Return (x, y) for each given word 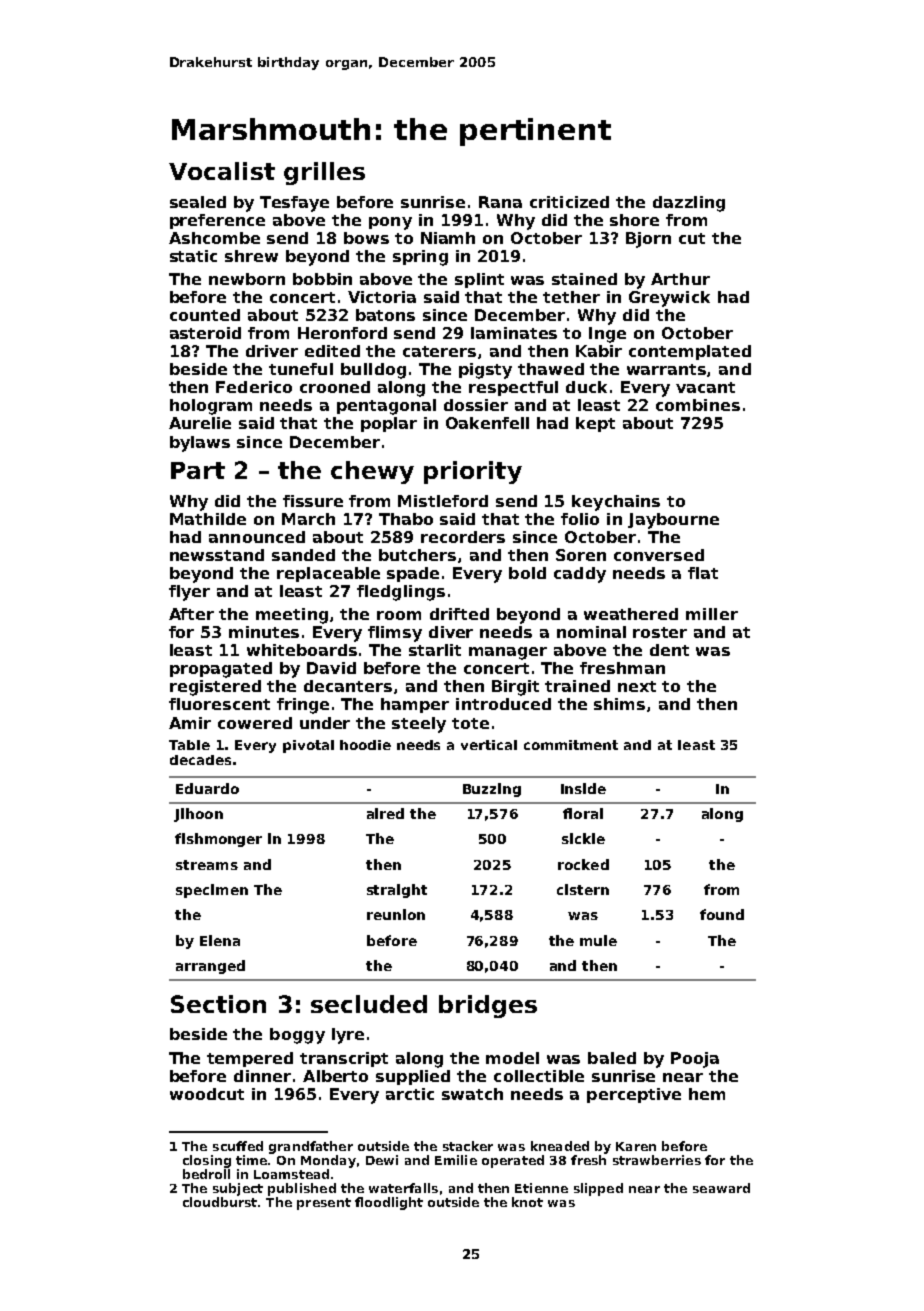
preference (217, 221)
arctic (410, 1094)
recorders (463, 537)
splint (479, 280)
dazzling (689, 204)
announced (257, 537)
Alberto (335, 1076)
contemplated (690, 352)
